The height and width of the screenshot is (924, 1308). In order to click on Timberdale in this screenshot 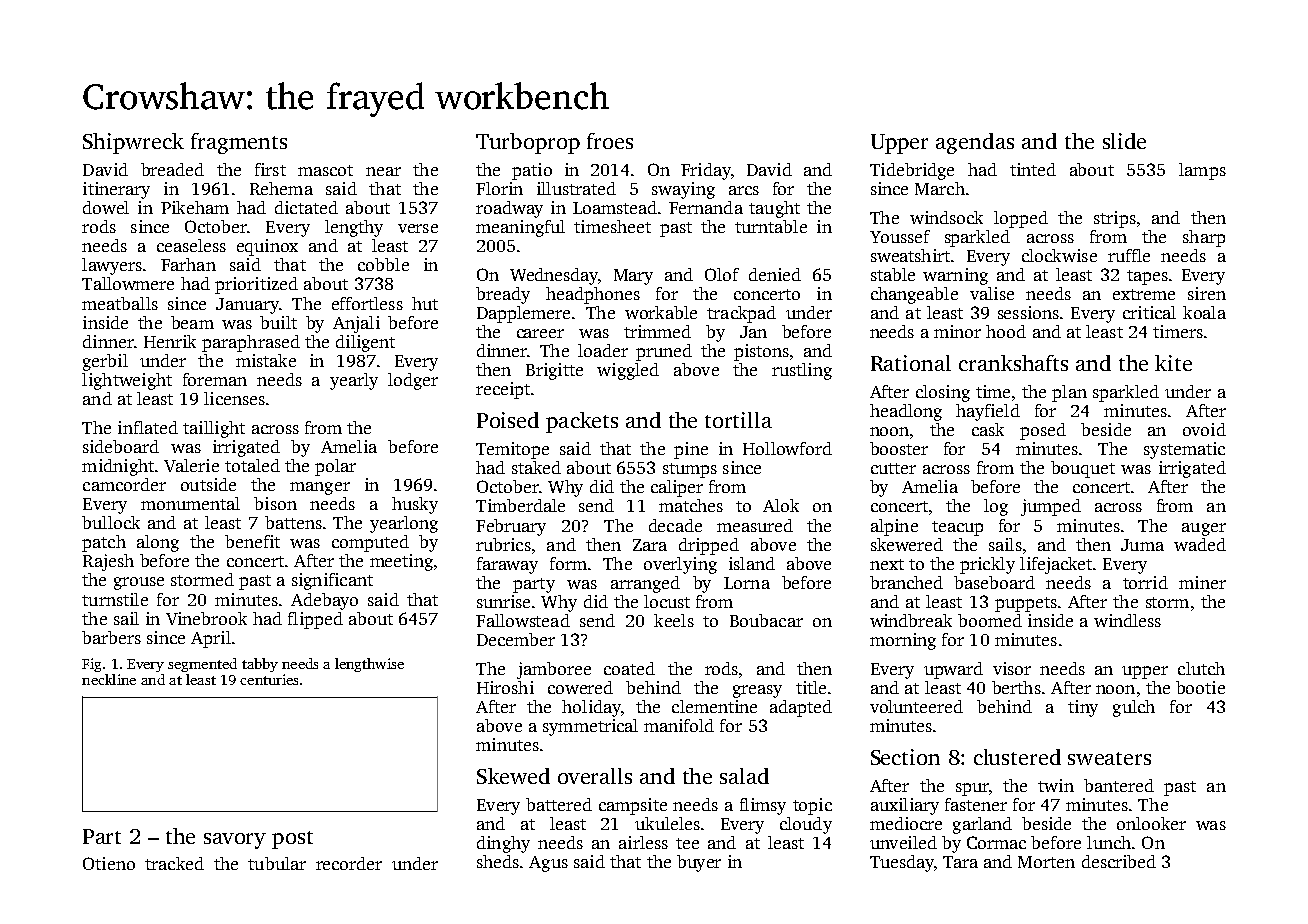, I will do `click(520, 505)`.
